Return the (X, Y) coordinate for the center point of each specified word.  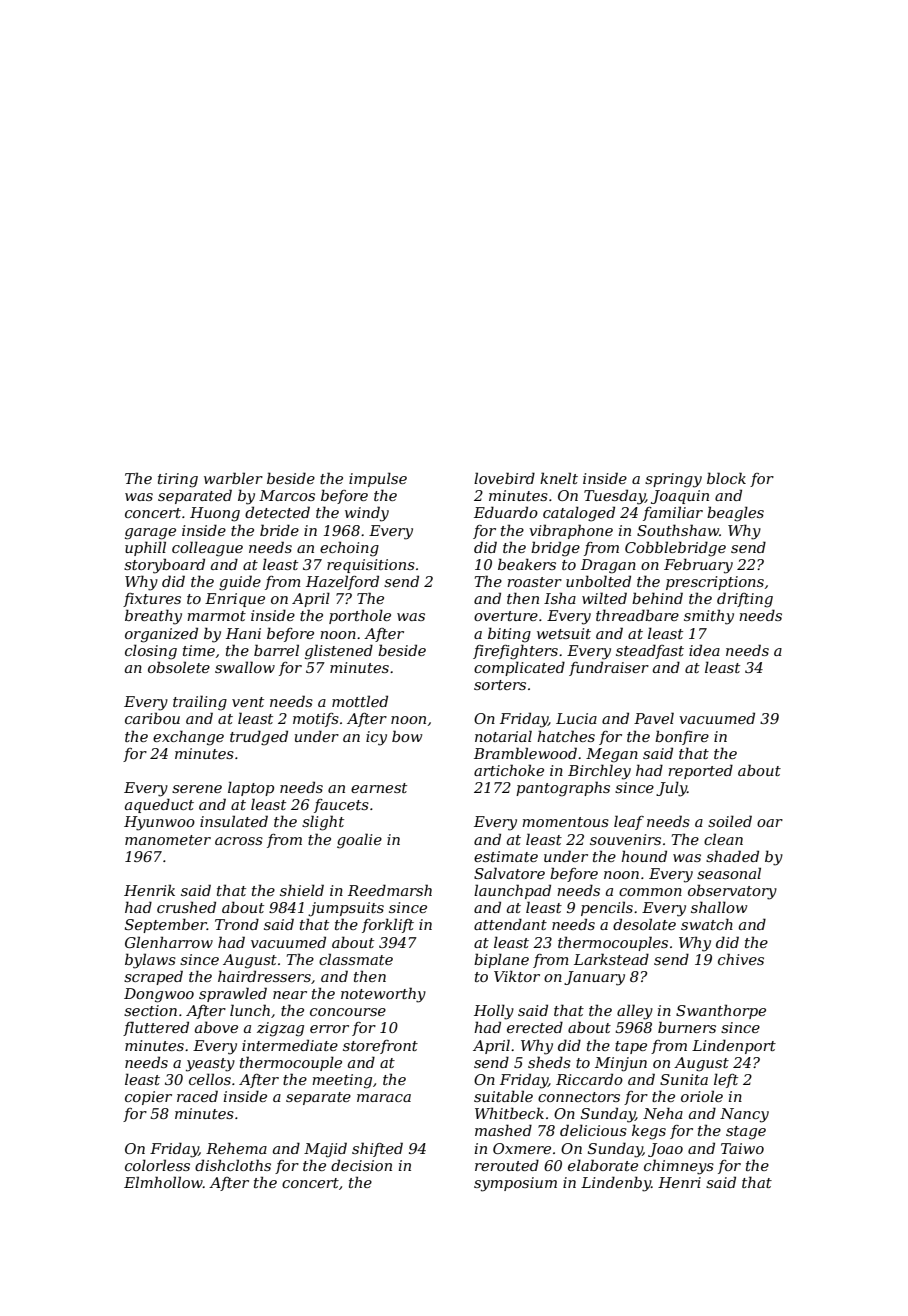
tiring (178, 480)
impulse (378, 479)
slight (323, 823)
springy (673, 480)
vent (248, 702)
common (650, 892)
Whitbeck (509, 1113)
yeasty (210, 1065)
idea (704, 650)
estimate (506, 856)
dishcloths (233, 1165)
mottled (360, 701)
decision (361, 1165)
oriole (702, 1096)
